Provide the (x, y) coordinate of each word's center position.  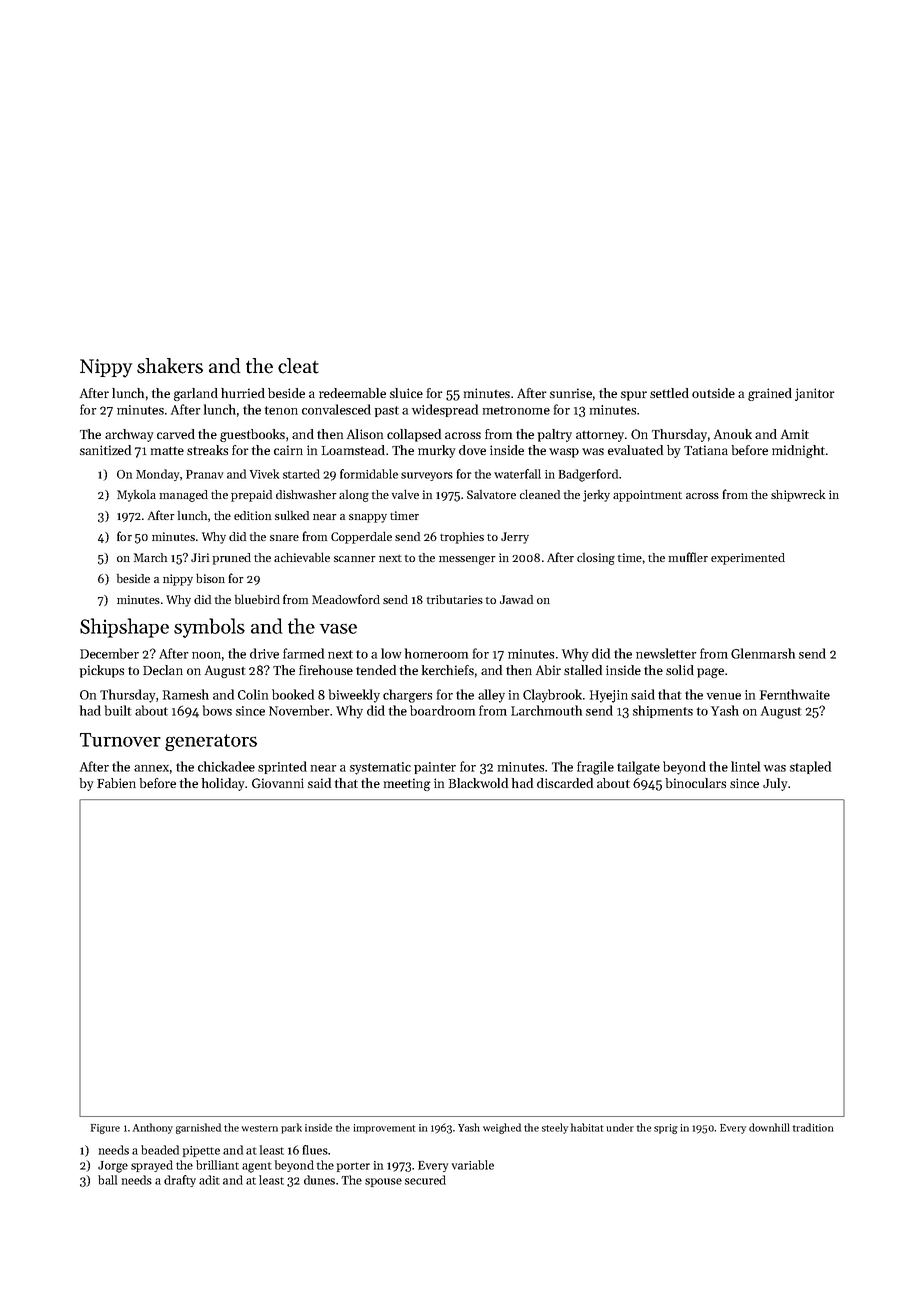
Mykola (136, 496)
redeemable (352, 393)
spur (634, 396)
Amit (795, 434)
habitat (587, 1127)
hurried (243, 393)
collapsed (414, 435)
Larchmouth (546, 710)
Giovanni (278, 783)
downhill (769, 1127)
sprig (666, 1129)
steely (555, 1128)
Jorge (113, 1167)
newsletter (666, 653)
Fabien (116, 783)
